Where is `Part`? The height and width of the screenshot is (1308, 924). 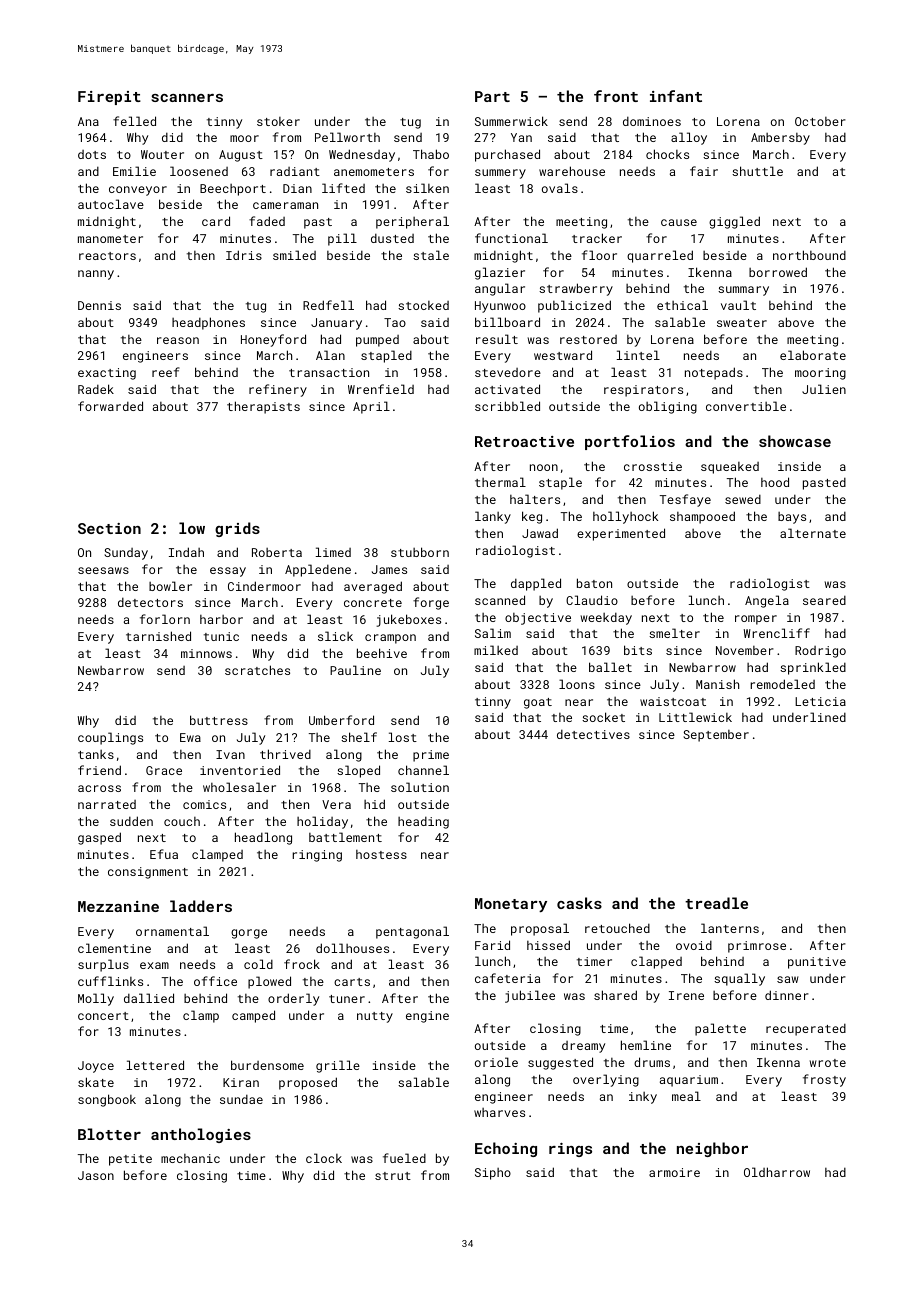
Part is located at coordinates (492, 96).
